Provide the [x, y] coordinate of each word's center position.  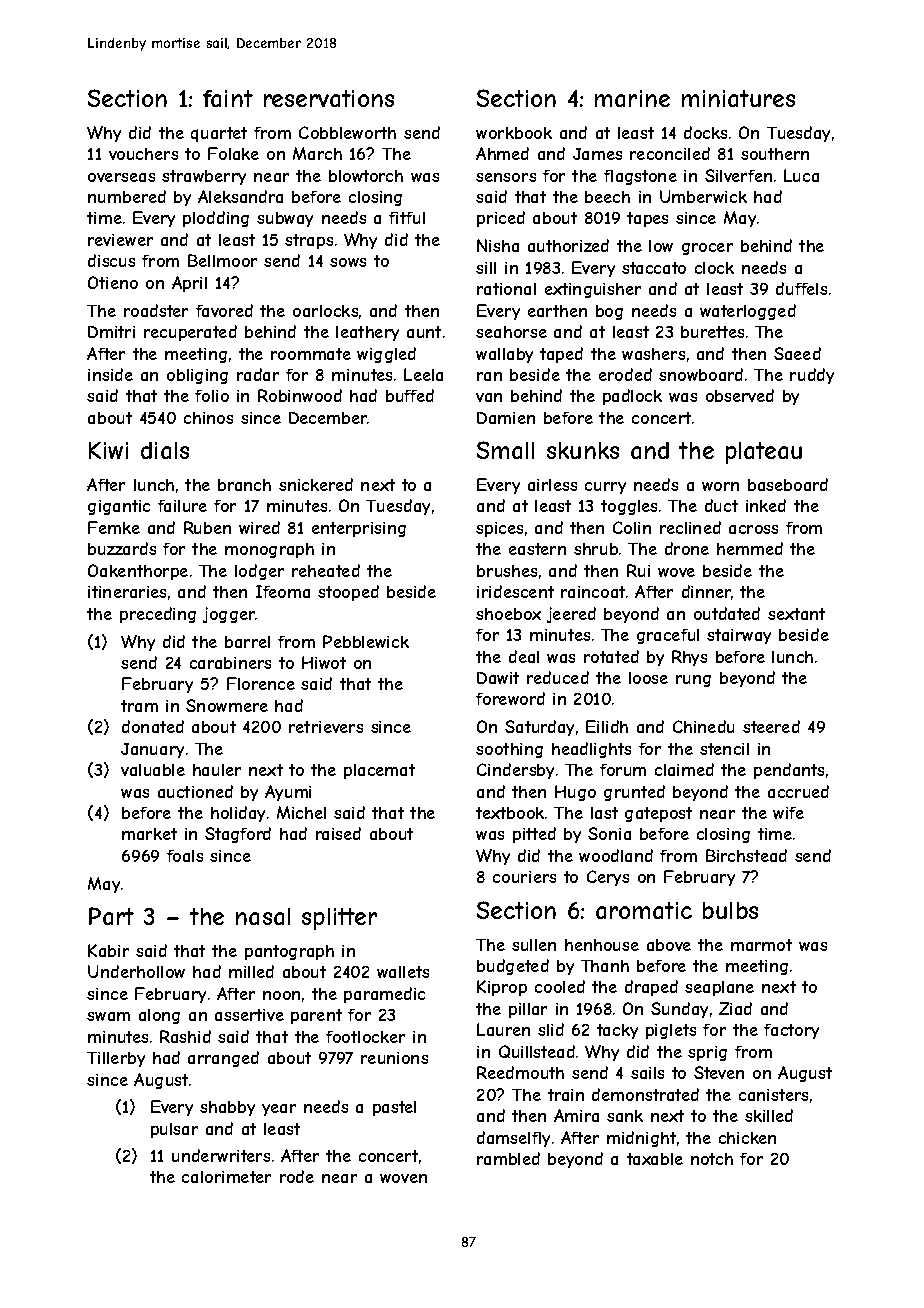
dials [165, 450]
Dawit [498, 678]
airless [552, 485]
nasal [263, 916]
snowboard [701, 374]
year [279, 1110]
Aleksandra [240, 196]
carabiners [230, 663]
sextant [796, 614]
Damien [506, 418]
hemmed [750, 548]
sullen [534, 945]
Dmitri [111, 332]
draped [651, 988]
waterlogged [748, 312]
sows [348, 262]
